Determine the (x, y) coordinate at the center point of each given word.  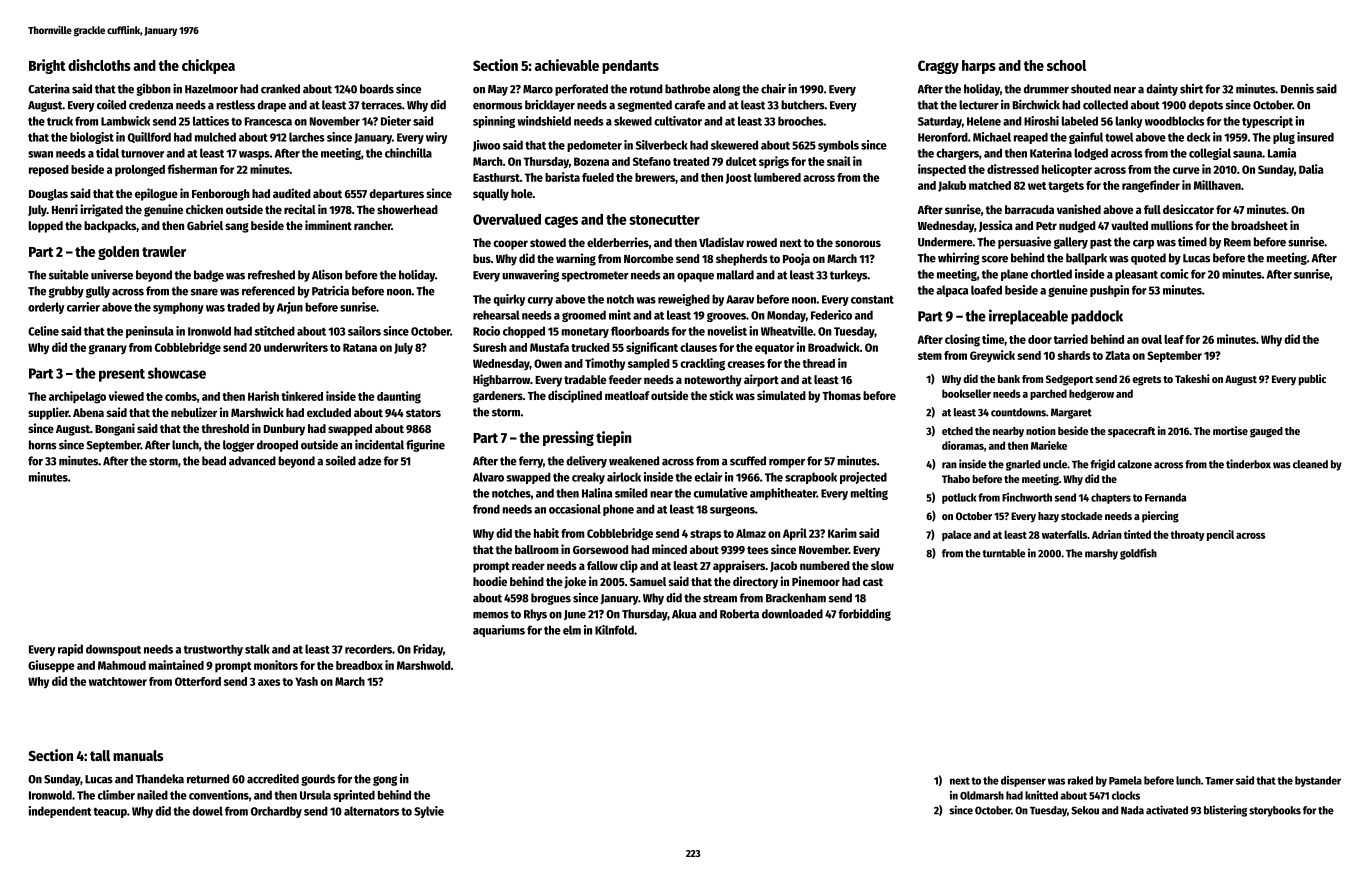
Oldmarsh (982, 795)
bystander (1318, 781)
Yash (306, 681)
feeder (625, 379)
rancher (372, 225)
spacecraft (1131, 432)
